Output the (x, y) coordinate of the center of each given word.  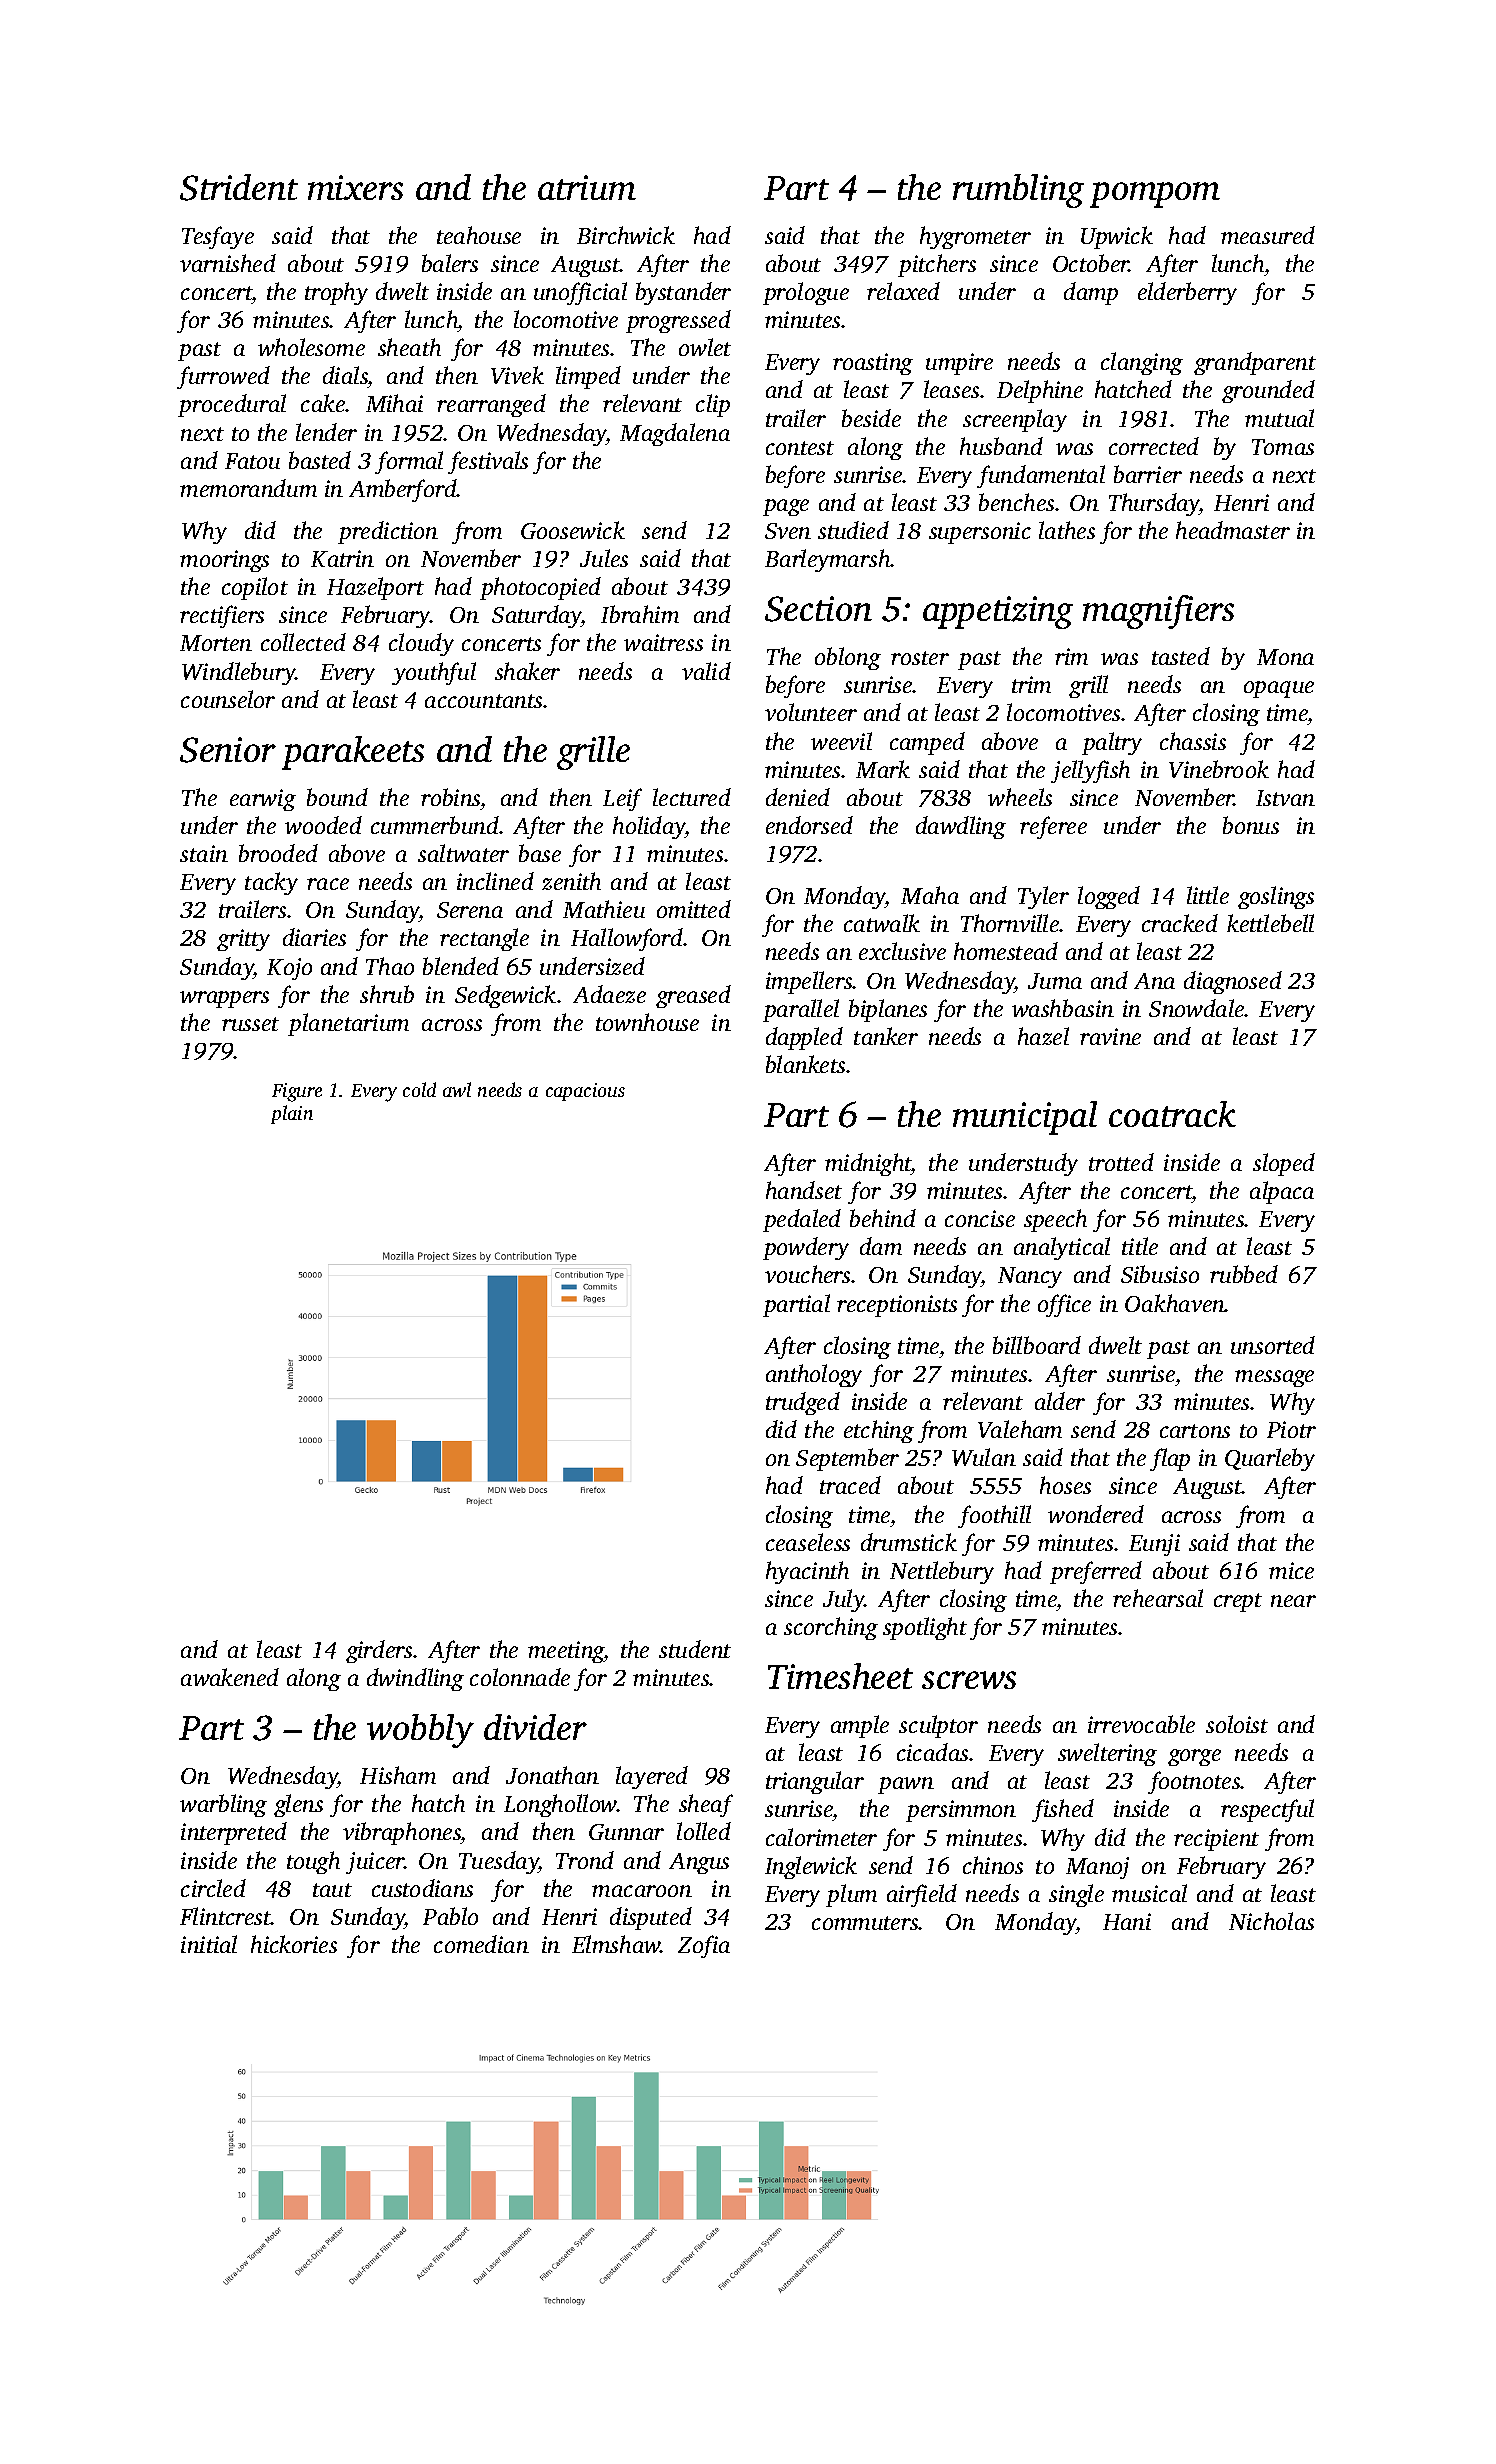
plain (292, 1114)
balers (450, 263)
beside (871, 418)
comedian (481, 1944)
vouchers (808, 1274)
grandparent (1255, 363)
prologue (806, 293)
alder (1060, 1401)
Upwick (1117, 237)
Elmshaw (616, 1944)
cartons (1195, 1431)
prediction (388, 532)
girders (379, 1651)
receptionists (897, 1306)
